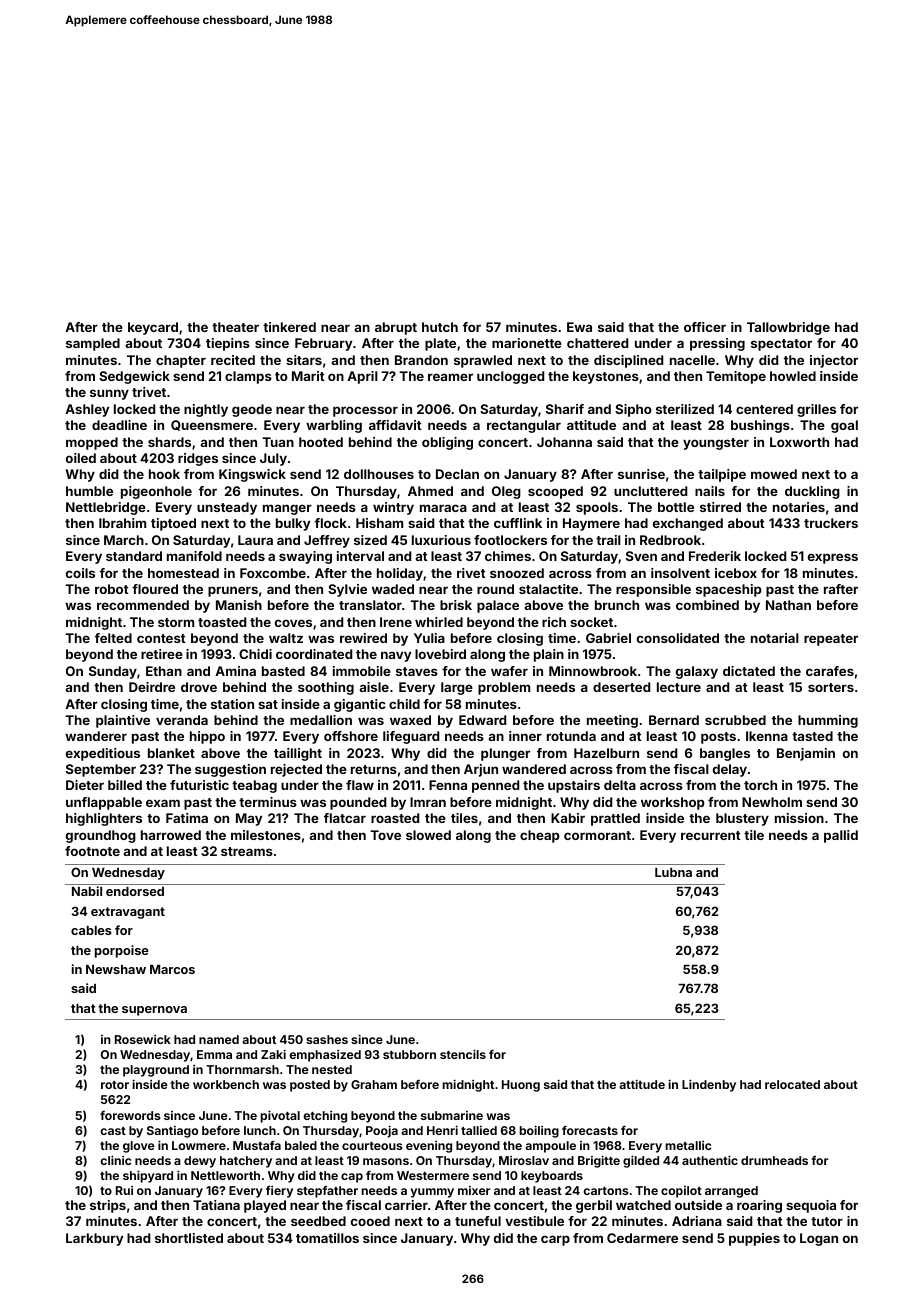 The height and width of the screenshot is (1308, 924). Describe the element at coordinates (527, 343) in the screenshot. I see `marionette` at that location.
